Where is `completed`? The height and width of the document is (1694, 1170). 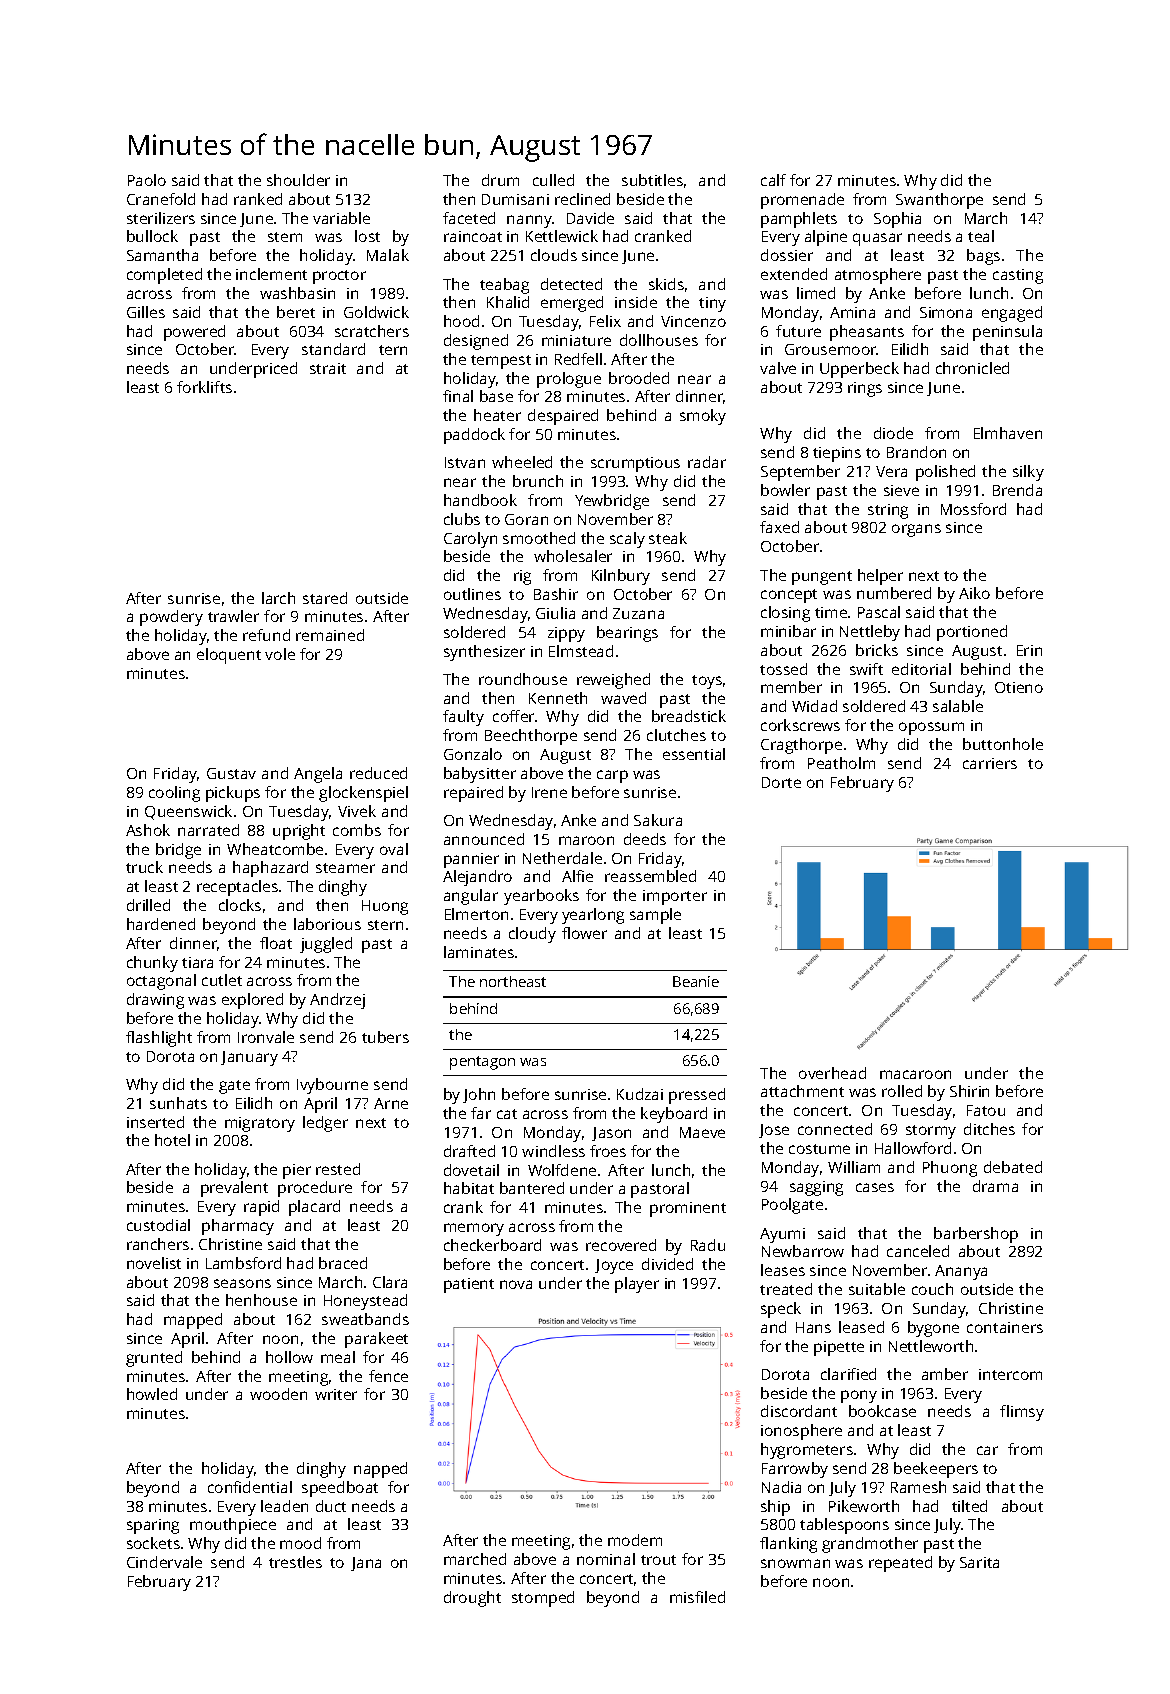 completed is located at coordinates (164, 276).
